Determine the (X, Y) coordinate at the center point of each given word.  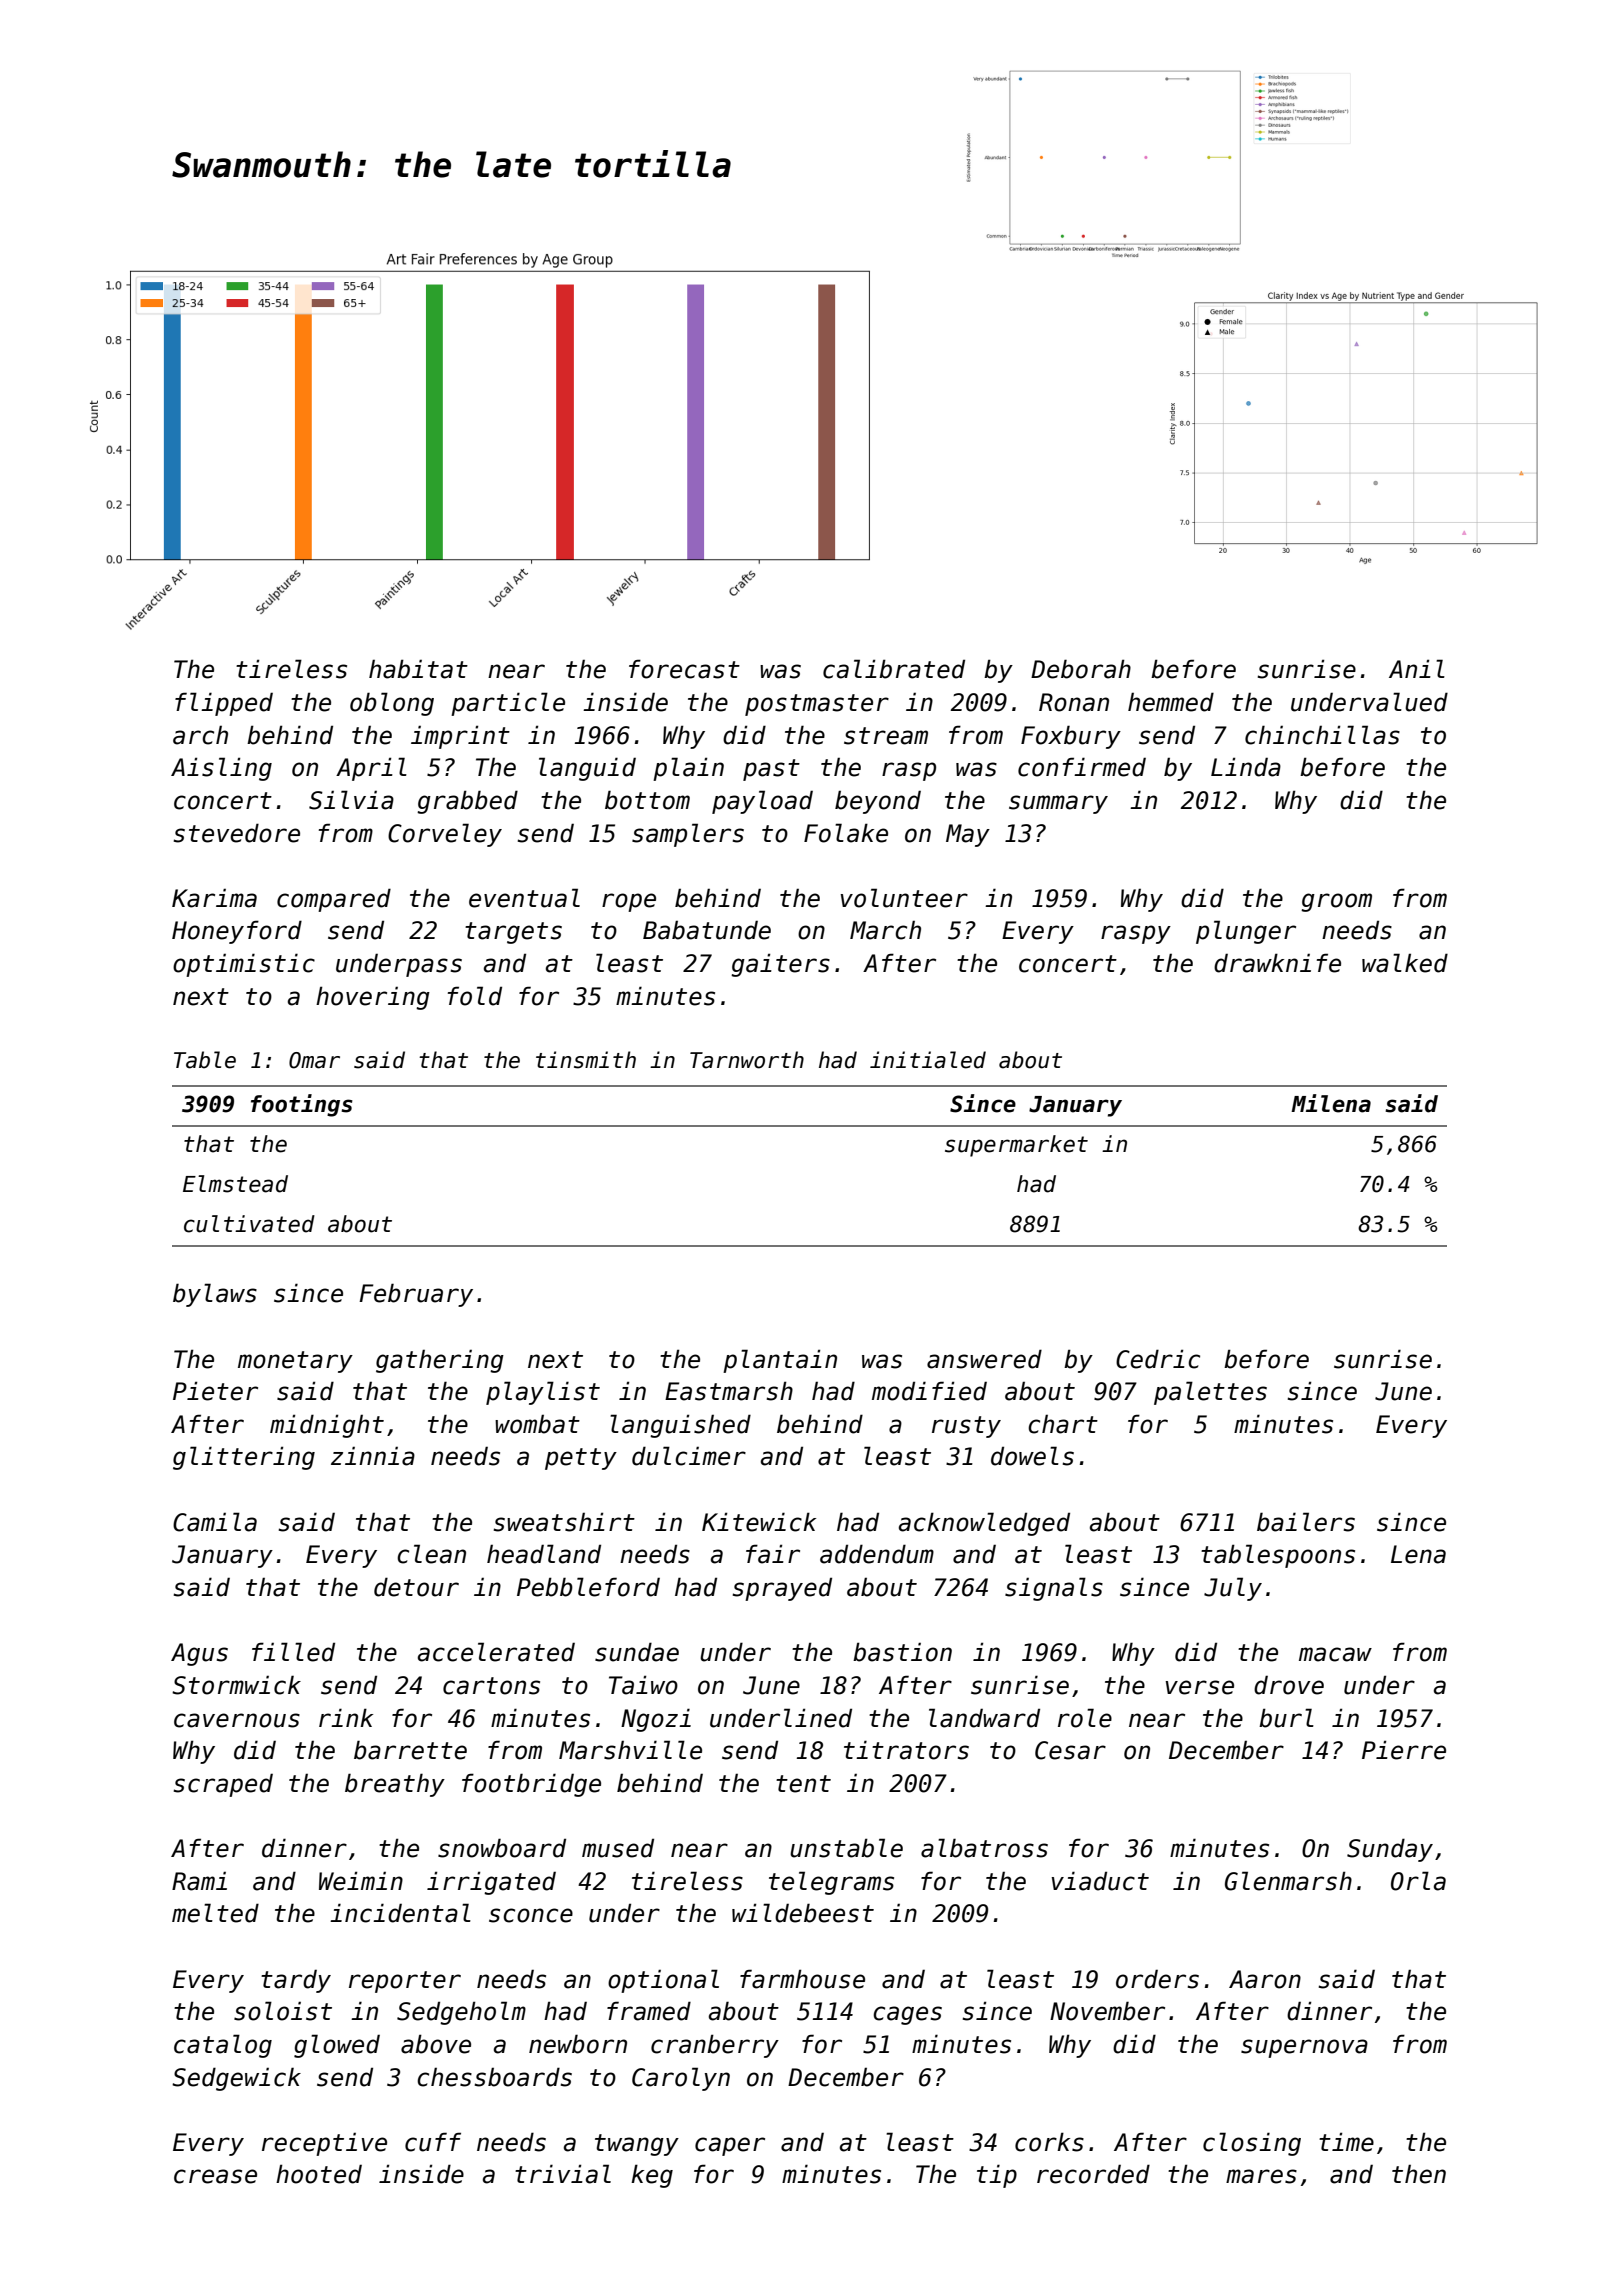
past (771, 770)
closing (1252, 2144)
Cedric (1158, 1359)
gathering (440, 1361)
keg (652, 2176)
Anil (1417, 668)
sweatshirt (564, 1522)
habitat (418, 669)
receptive (324, 2144)
